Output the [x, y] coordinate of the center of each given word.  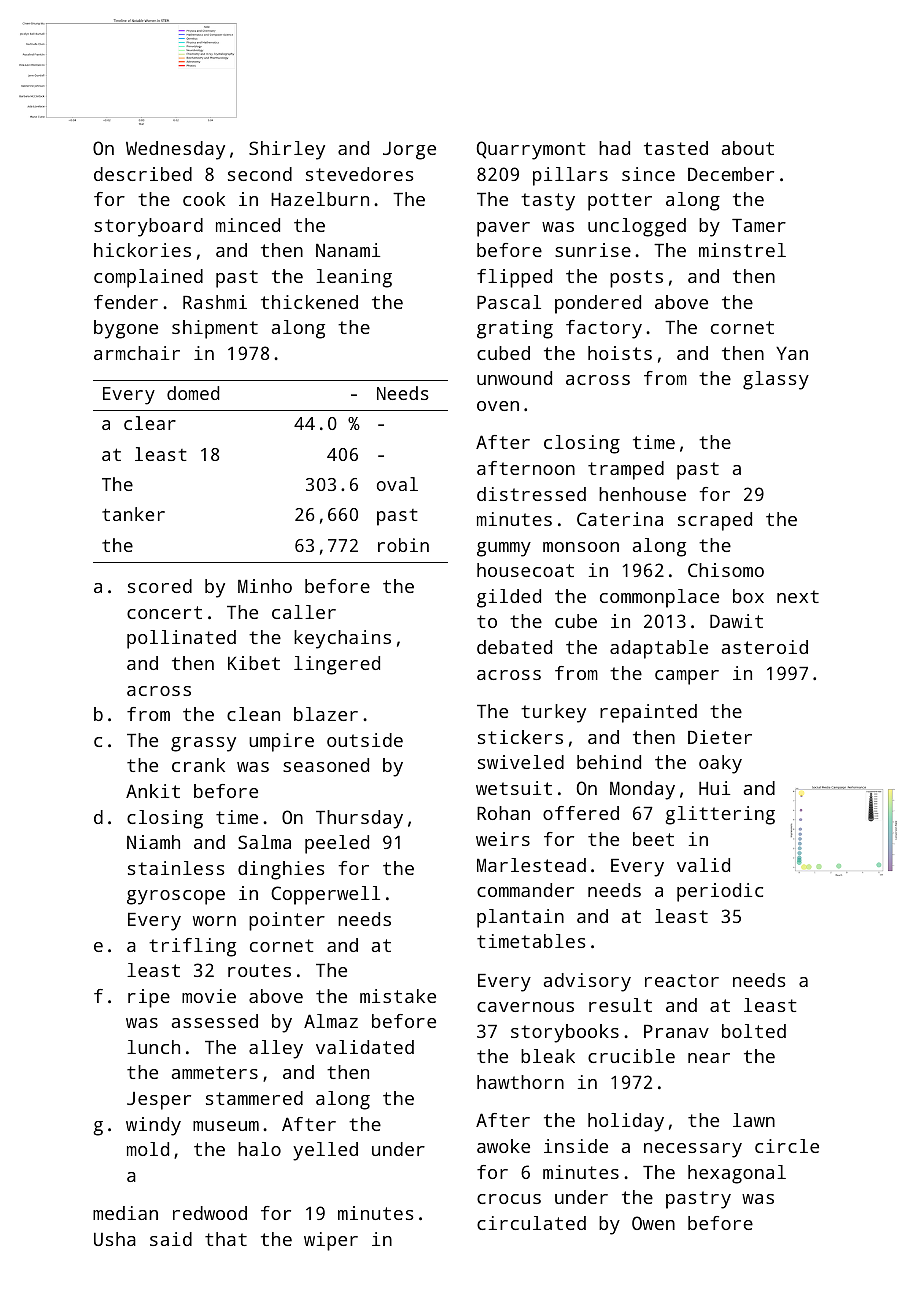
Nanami [348, 250]
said [171, 1239]
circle [787, 1146]
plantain [520, 918]
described [143, 174]
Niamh [153, 842]
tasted [676, 148]
